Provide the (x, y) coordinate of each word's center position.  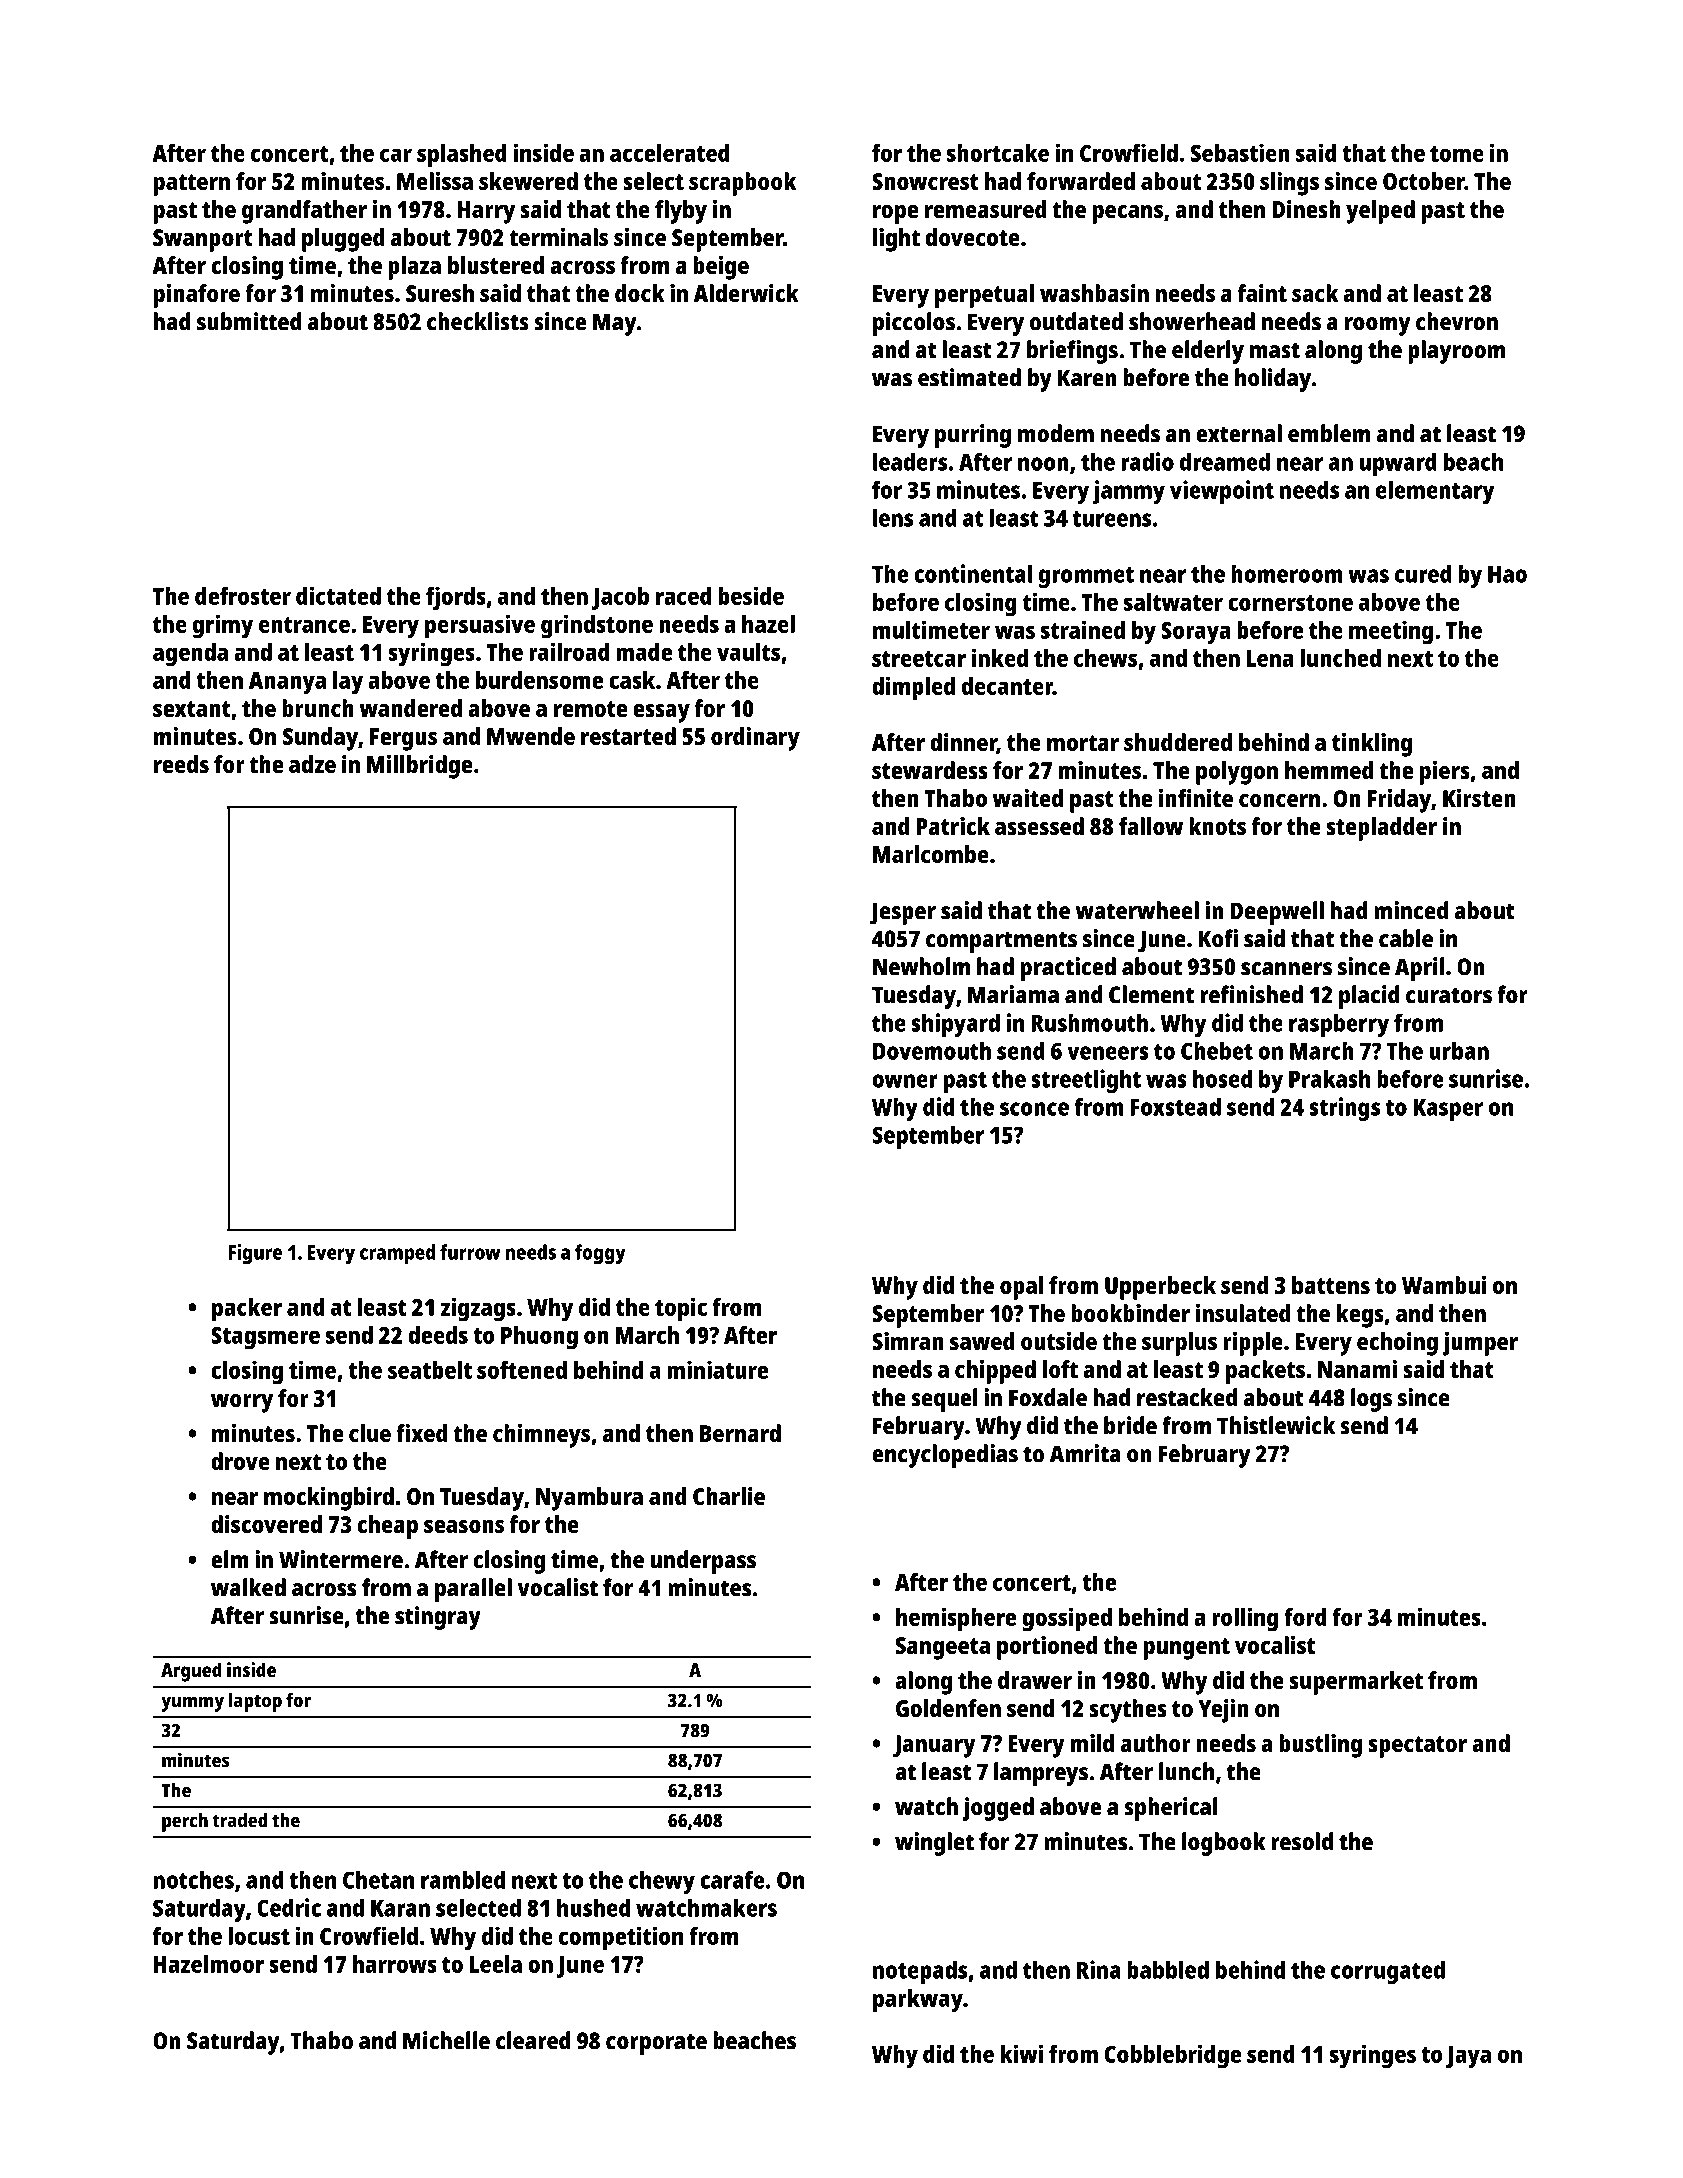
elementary (1435, 492)
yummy (192, 1704)
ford (1305, 1617)
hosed (1222, 1078)
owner (905, 1081)
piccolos (914, 324)
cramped (398, 1254)
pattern (192, 185)
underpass (703, 1562)
